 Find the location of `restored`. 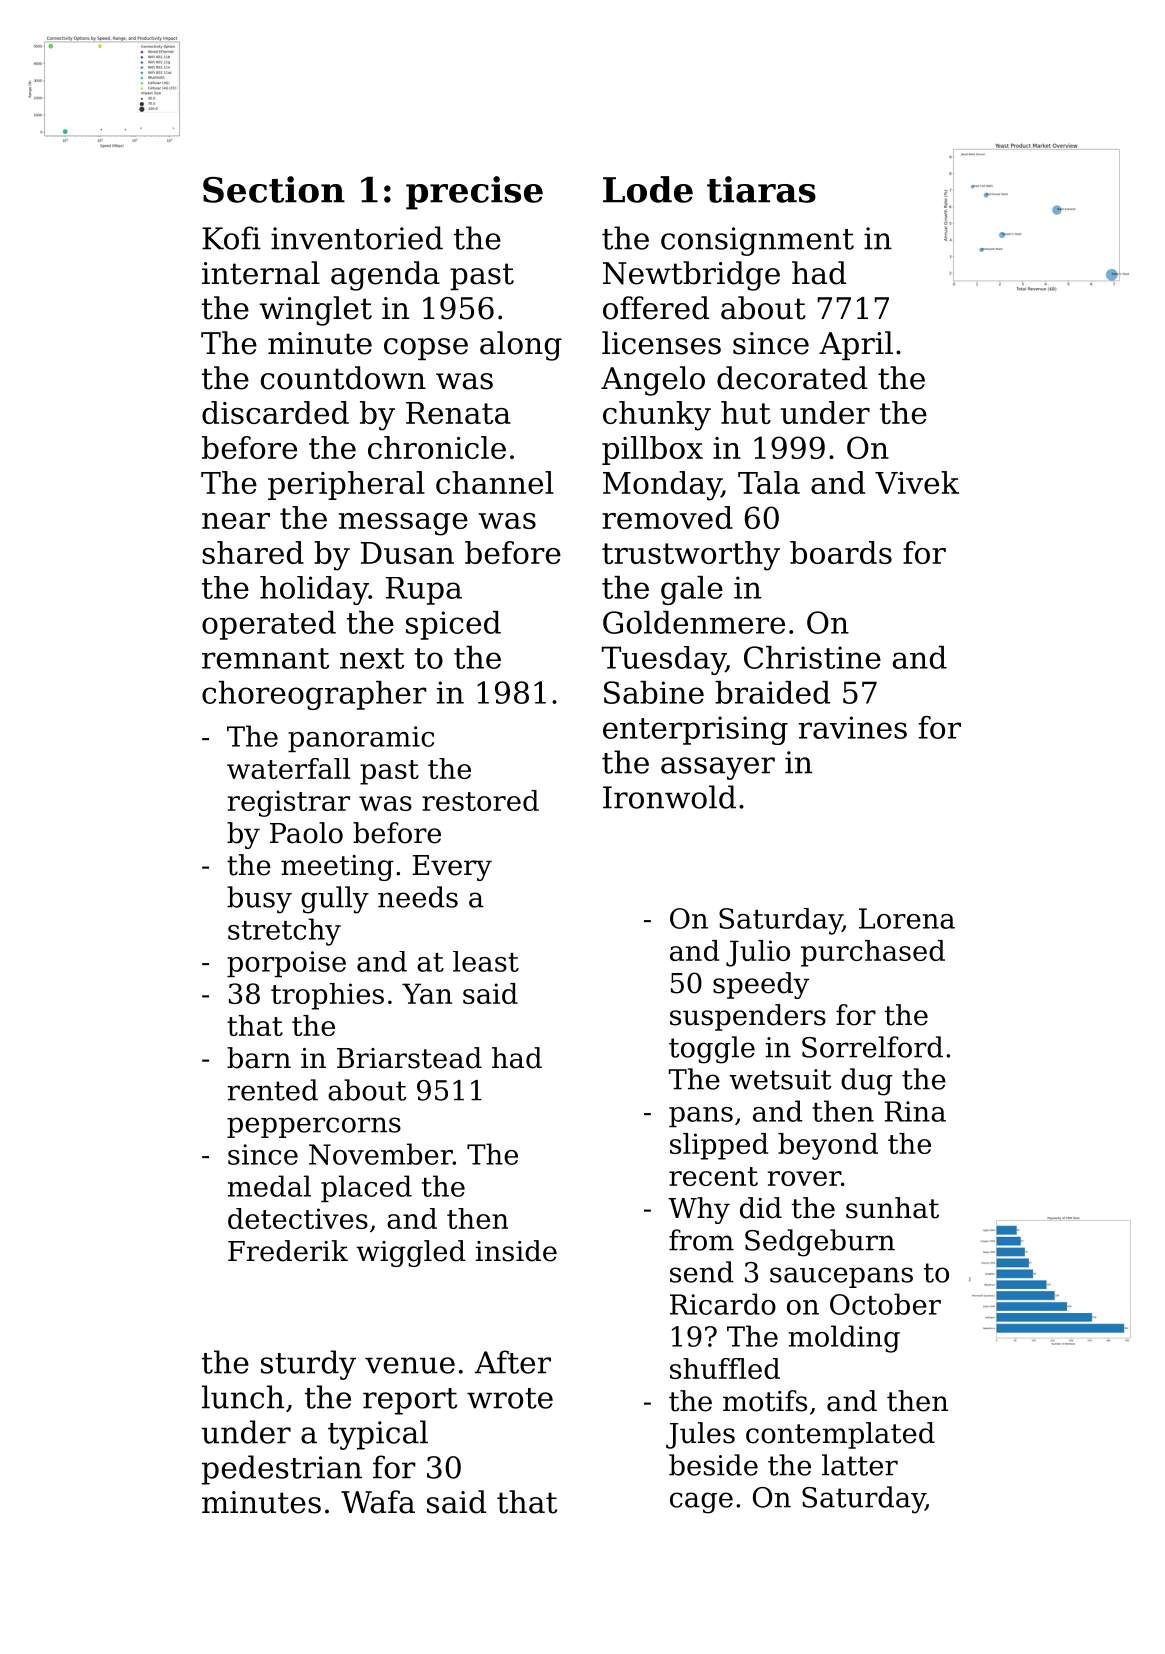

restored is located at coordinates (480, 800).
